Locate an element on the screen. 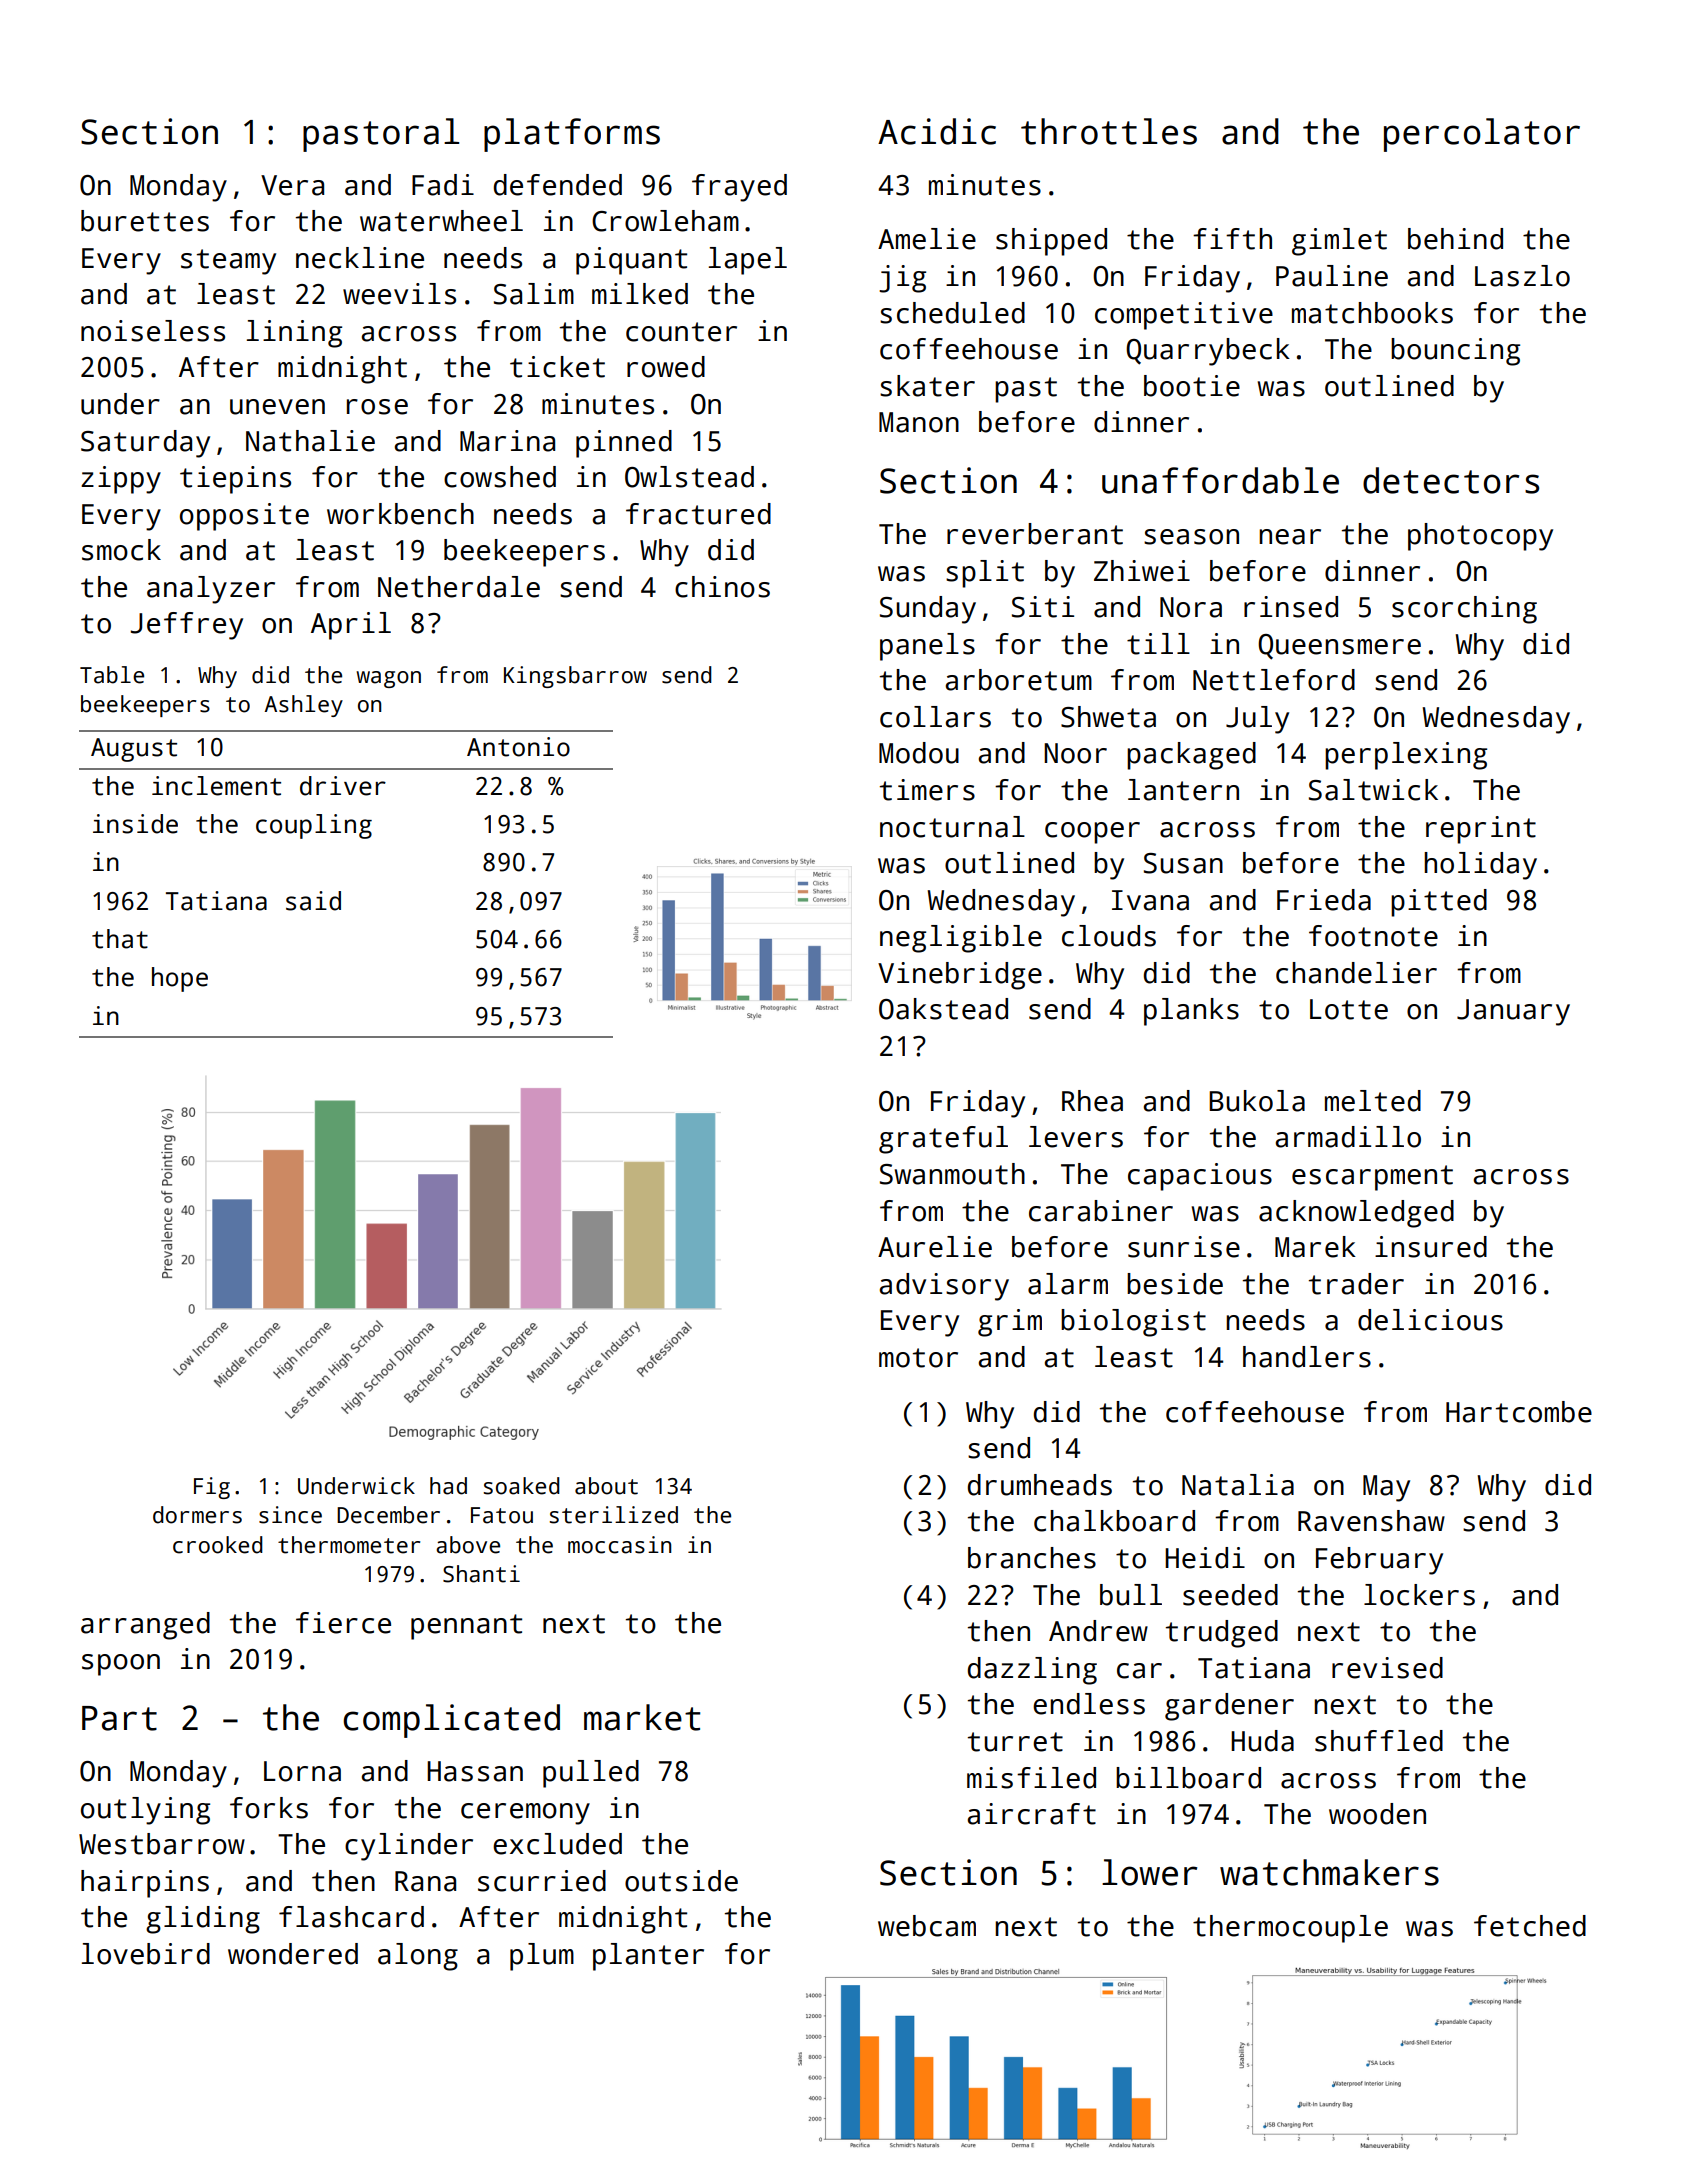  scorching is located at coordinates (1464, 610).
